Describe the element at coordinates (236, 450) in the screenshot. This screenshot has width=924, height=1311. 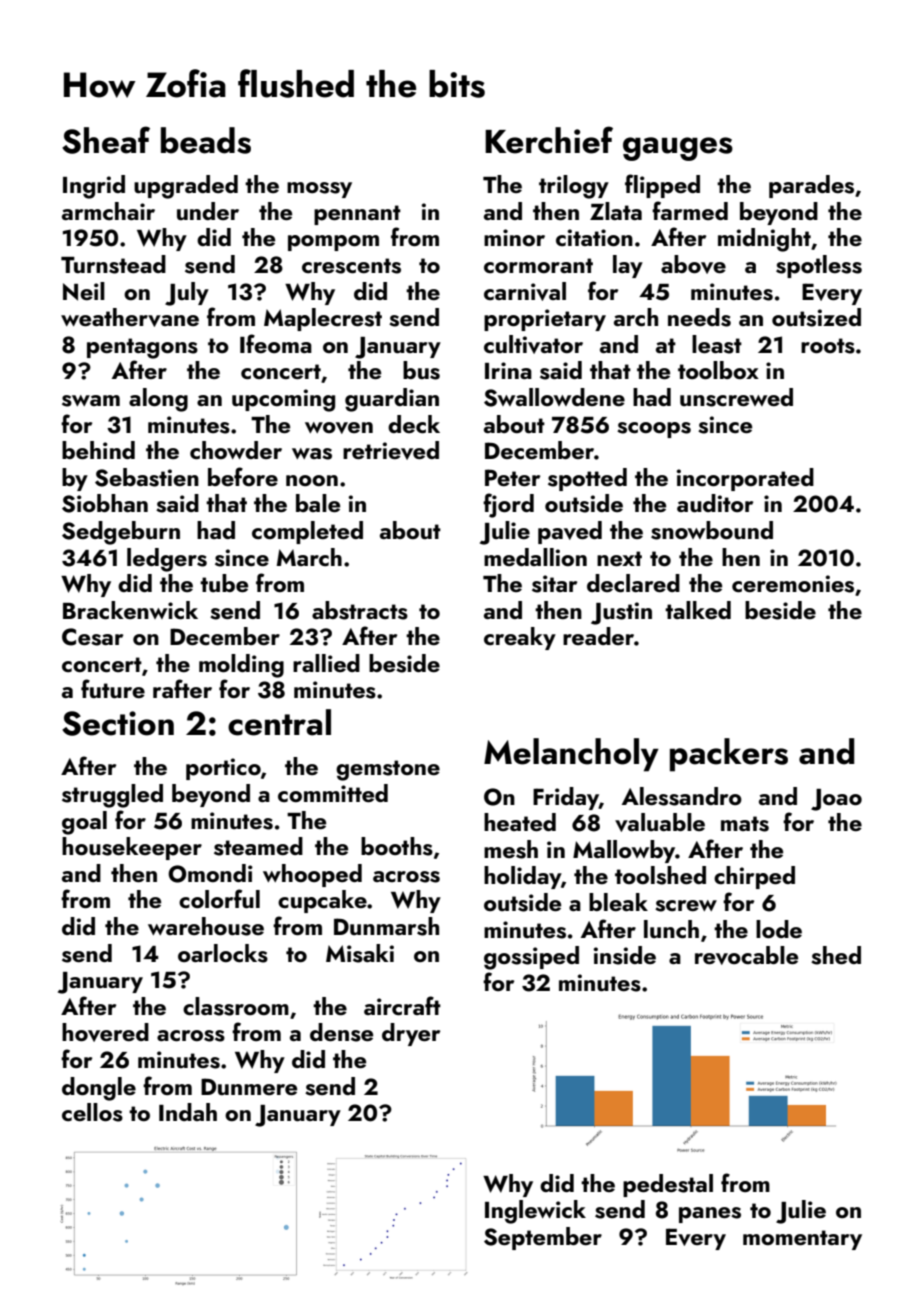
I see `chowder` at that location.
